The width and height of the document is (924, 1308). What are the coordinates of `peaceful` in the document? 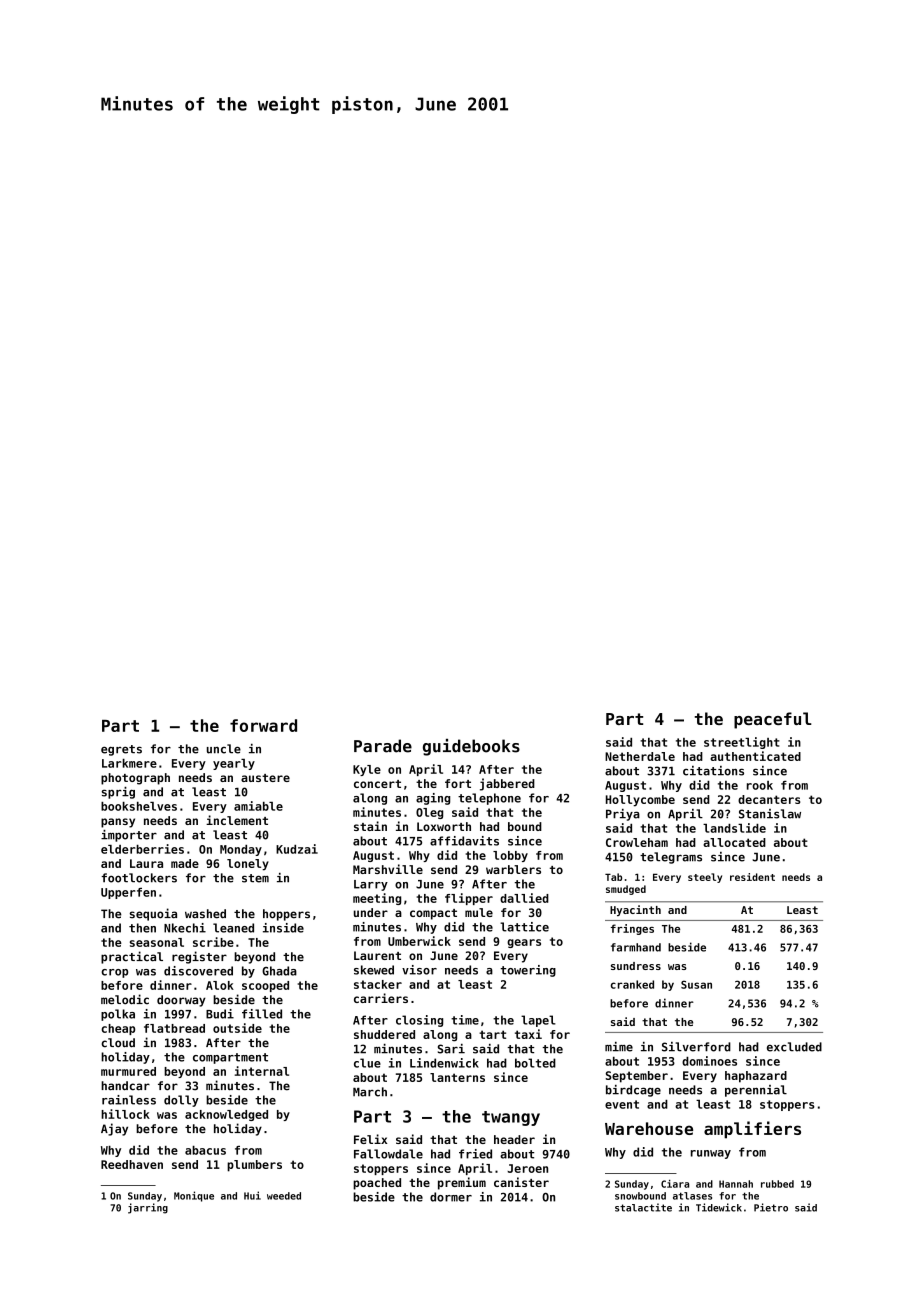 It's located at (773, 720).
